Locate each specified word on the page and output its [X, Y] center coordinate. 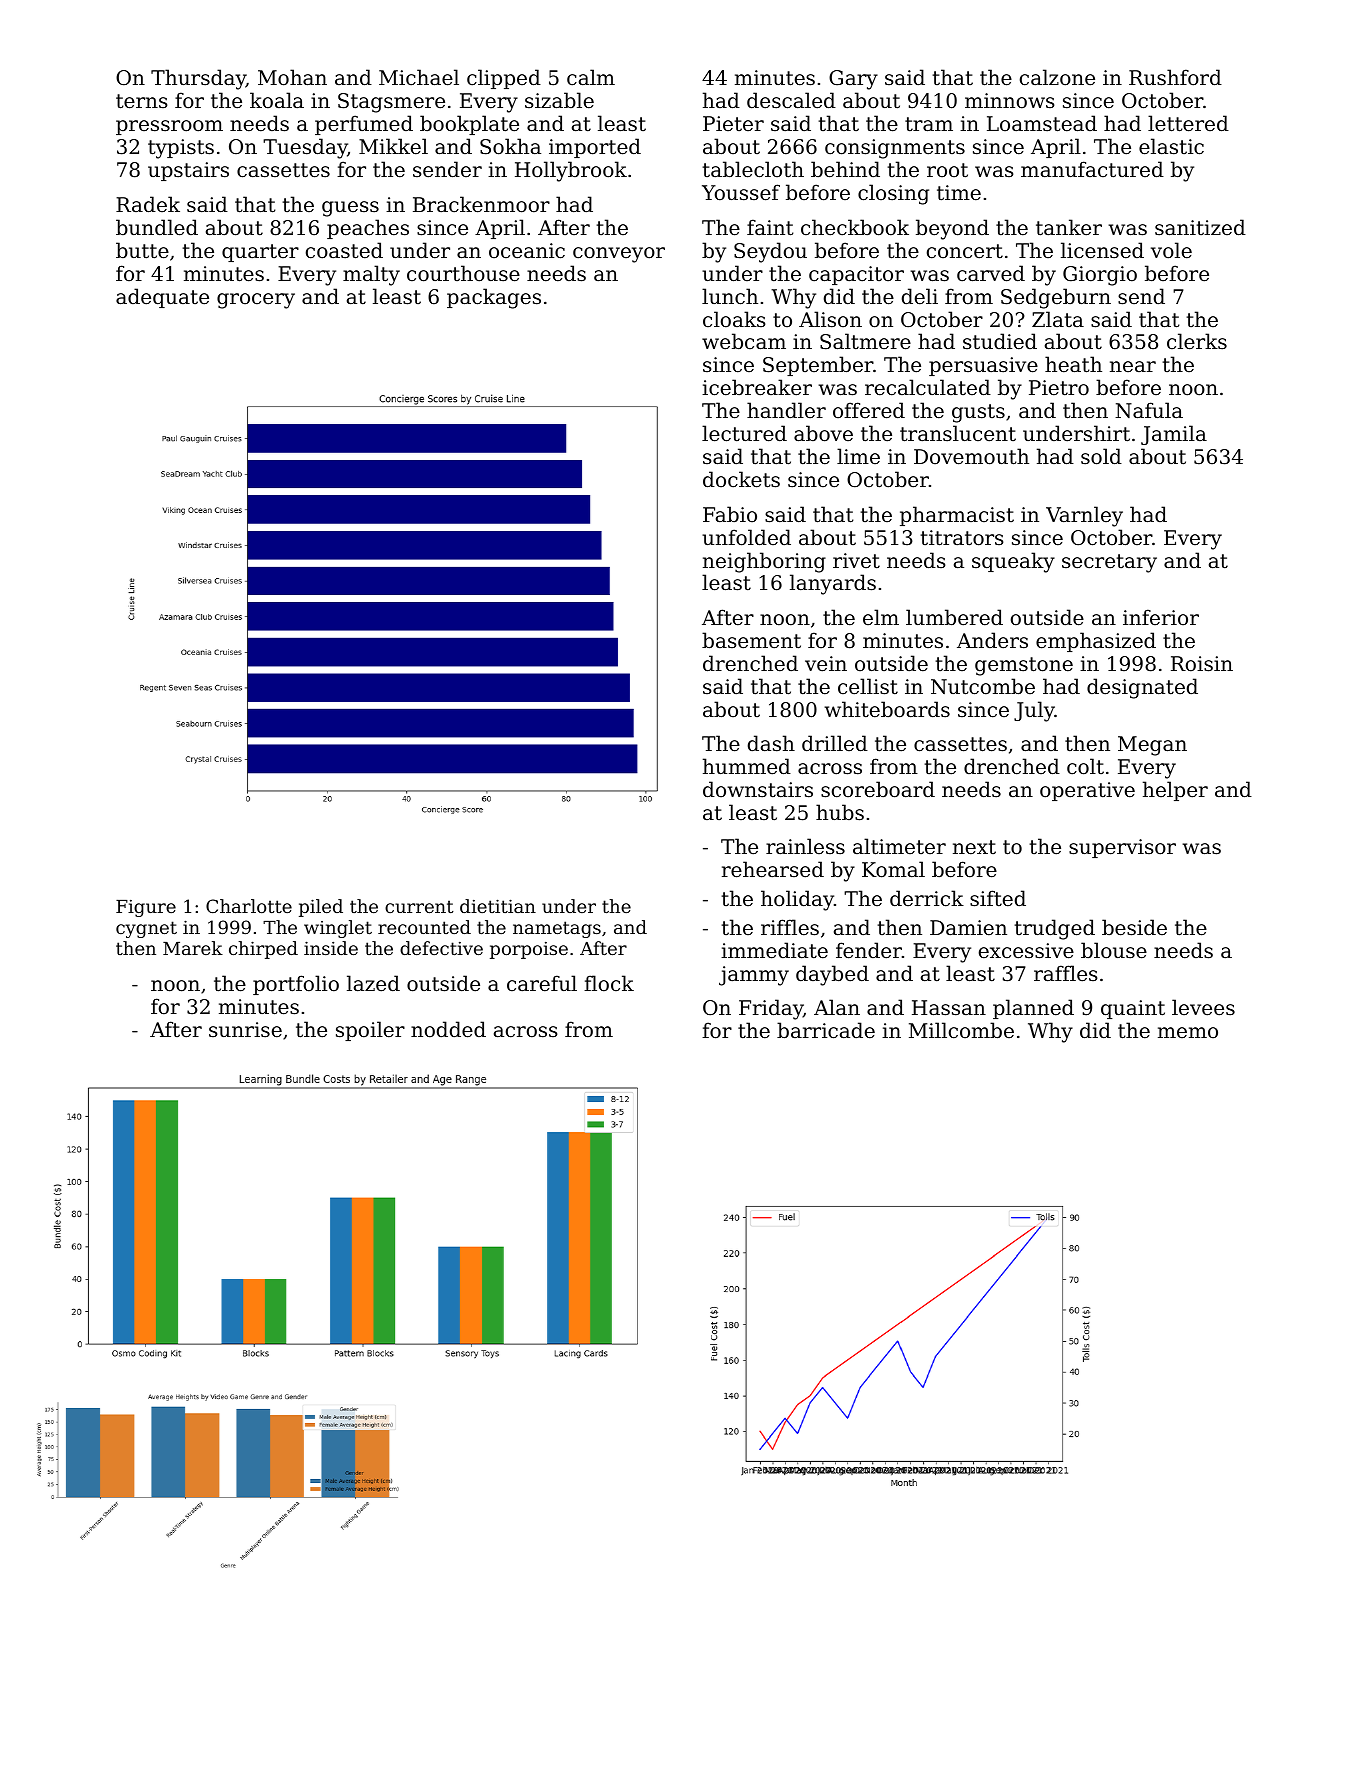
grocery [256, 301]
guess [350, 209]
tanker [1069, 227]
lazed [373, 983]
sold [1101, 456]
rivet [856, 560]
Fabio [730, 514]
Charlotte [249, 906]
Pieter [733, 123]
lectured [744, 433]
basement [751, 640]
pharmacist [957, 516]
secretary [1109, 563]
